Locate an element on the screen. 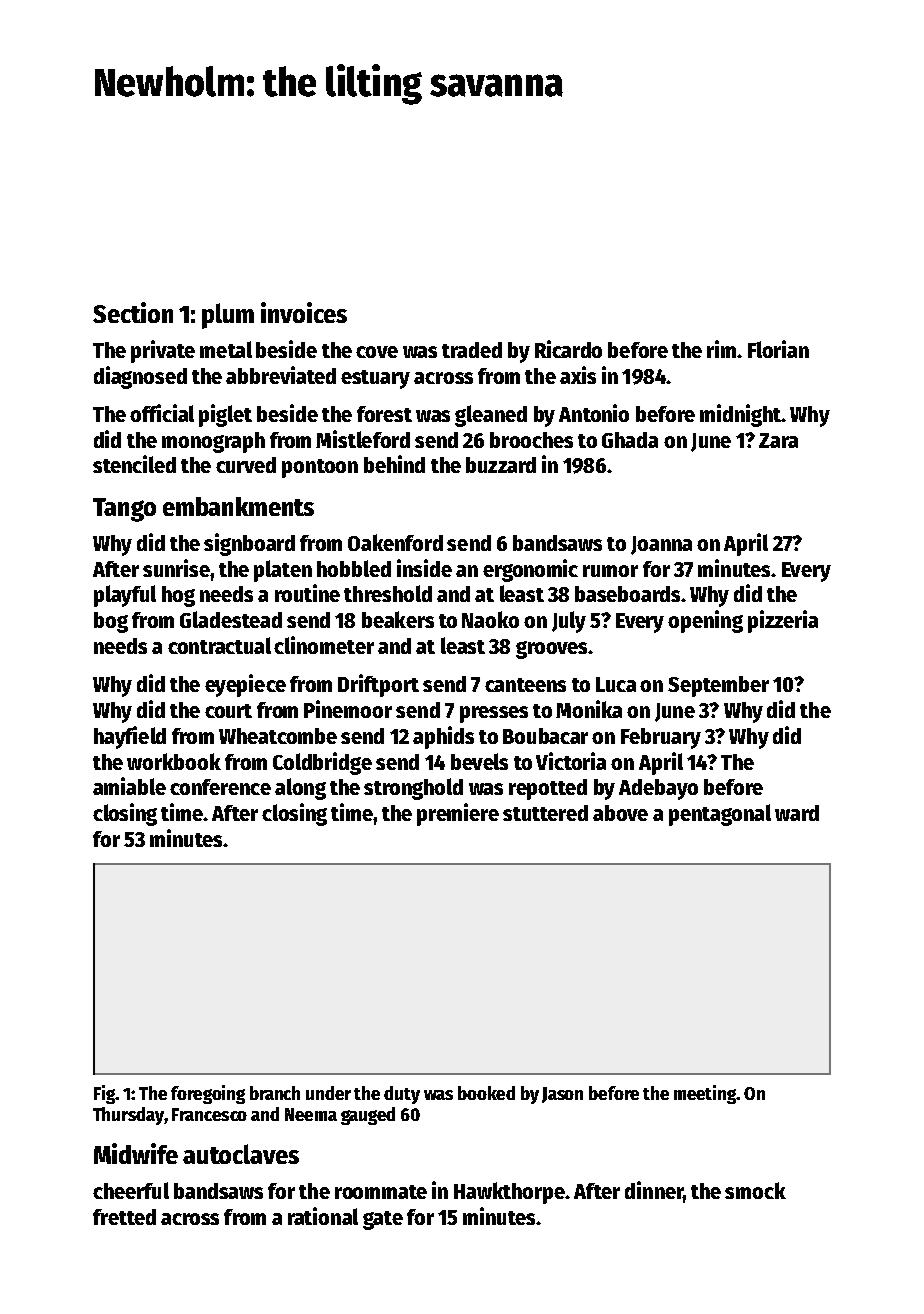 The height and width of the screenshot is (1314, 924). gate is located at coordinates (383, 1220).
